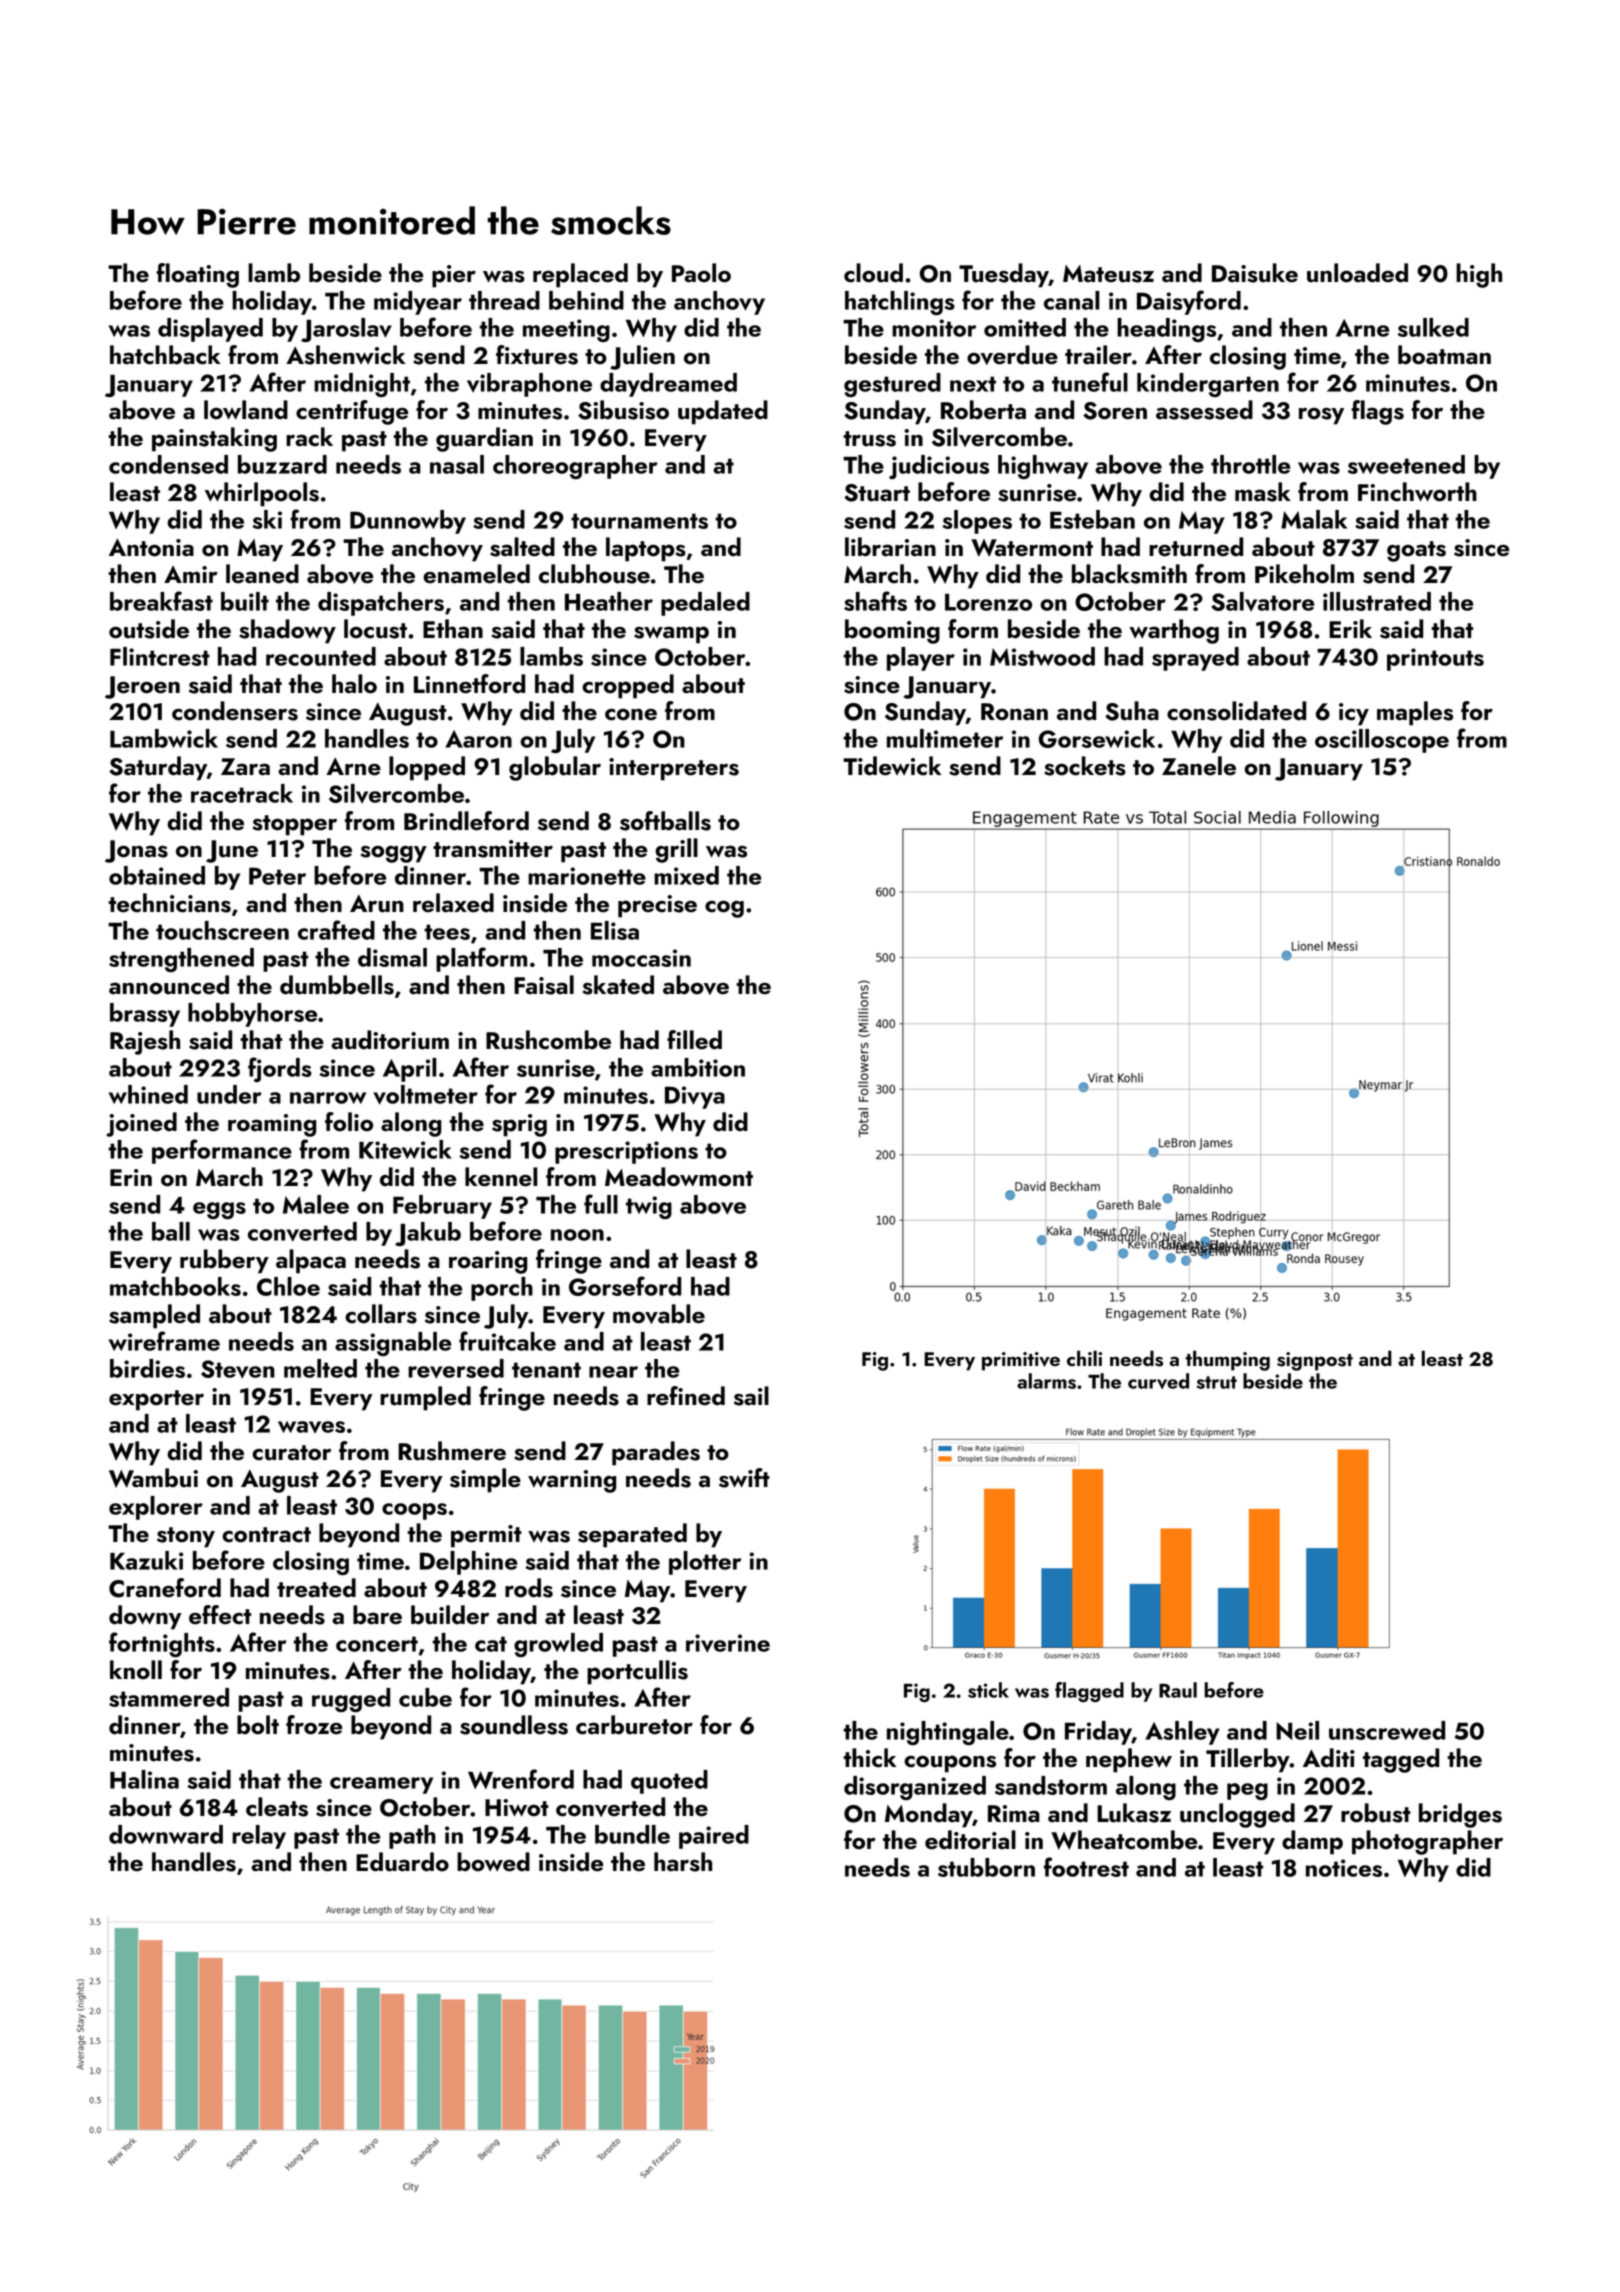  Describe the element at coordinates (988, 602) in the document. I see `Lorenzo` at that location.
